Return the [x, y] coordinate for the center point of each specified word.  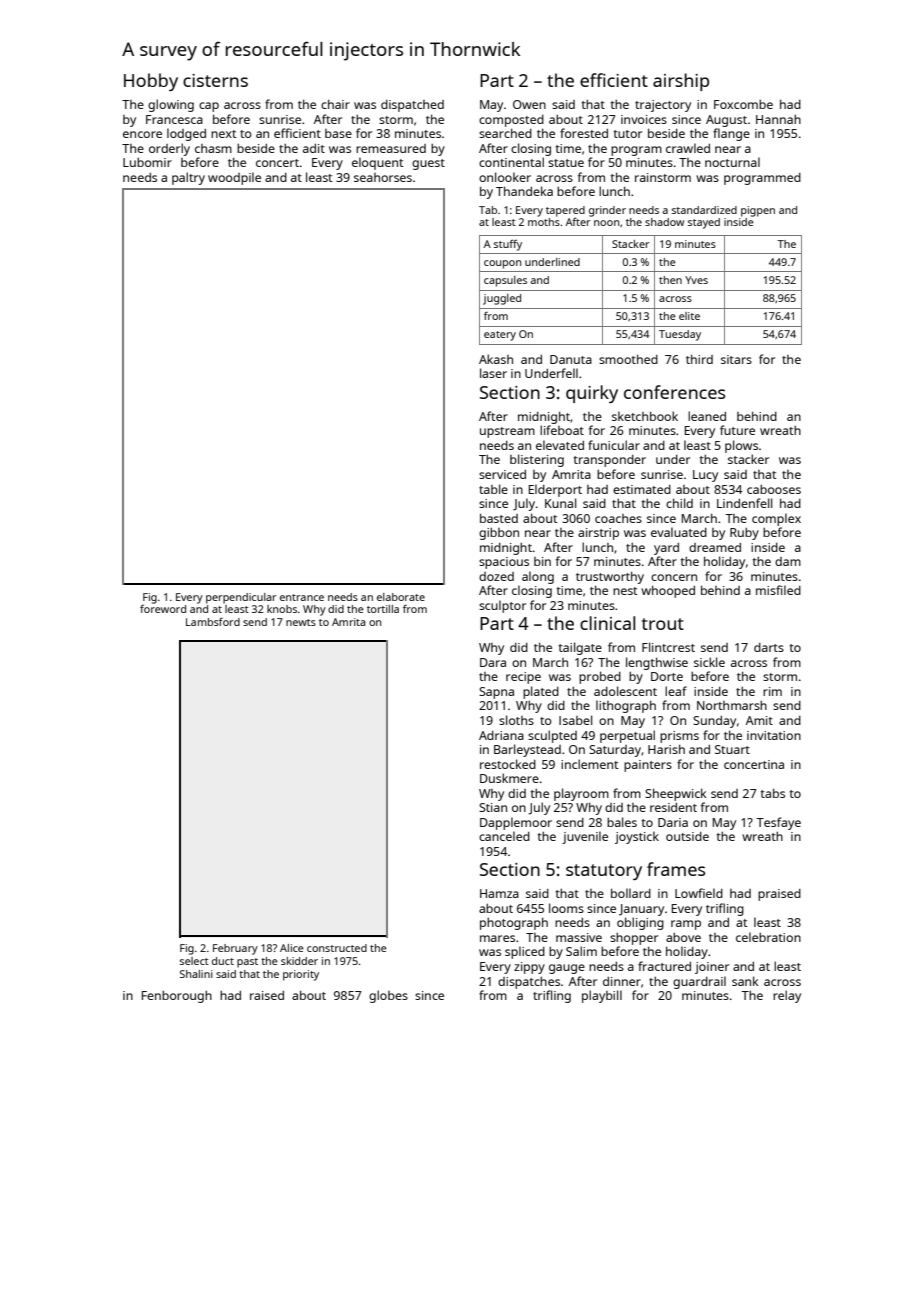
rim [772, 691]
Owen [529, 104]
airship [681, 82]
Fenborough [177, 997]
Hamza [499, 893]
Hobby [151, 82]
